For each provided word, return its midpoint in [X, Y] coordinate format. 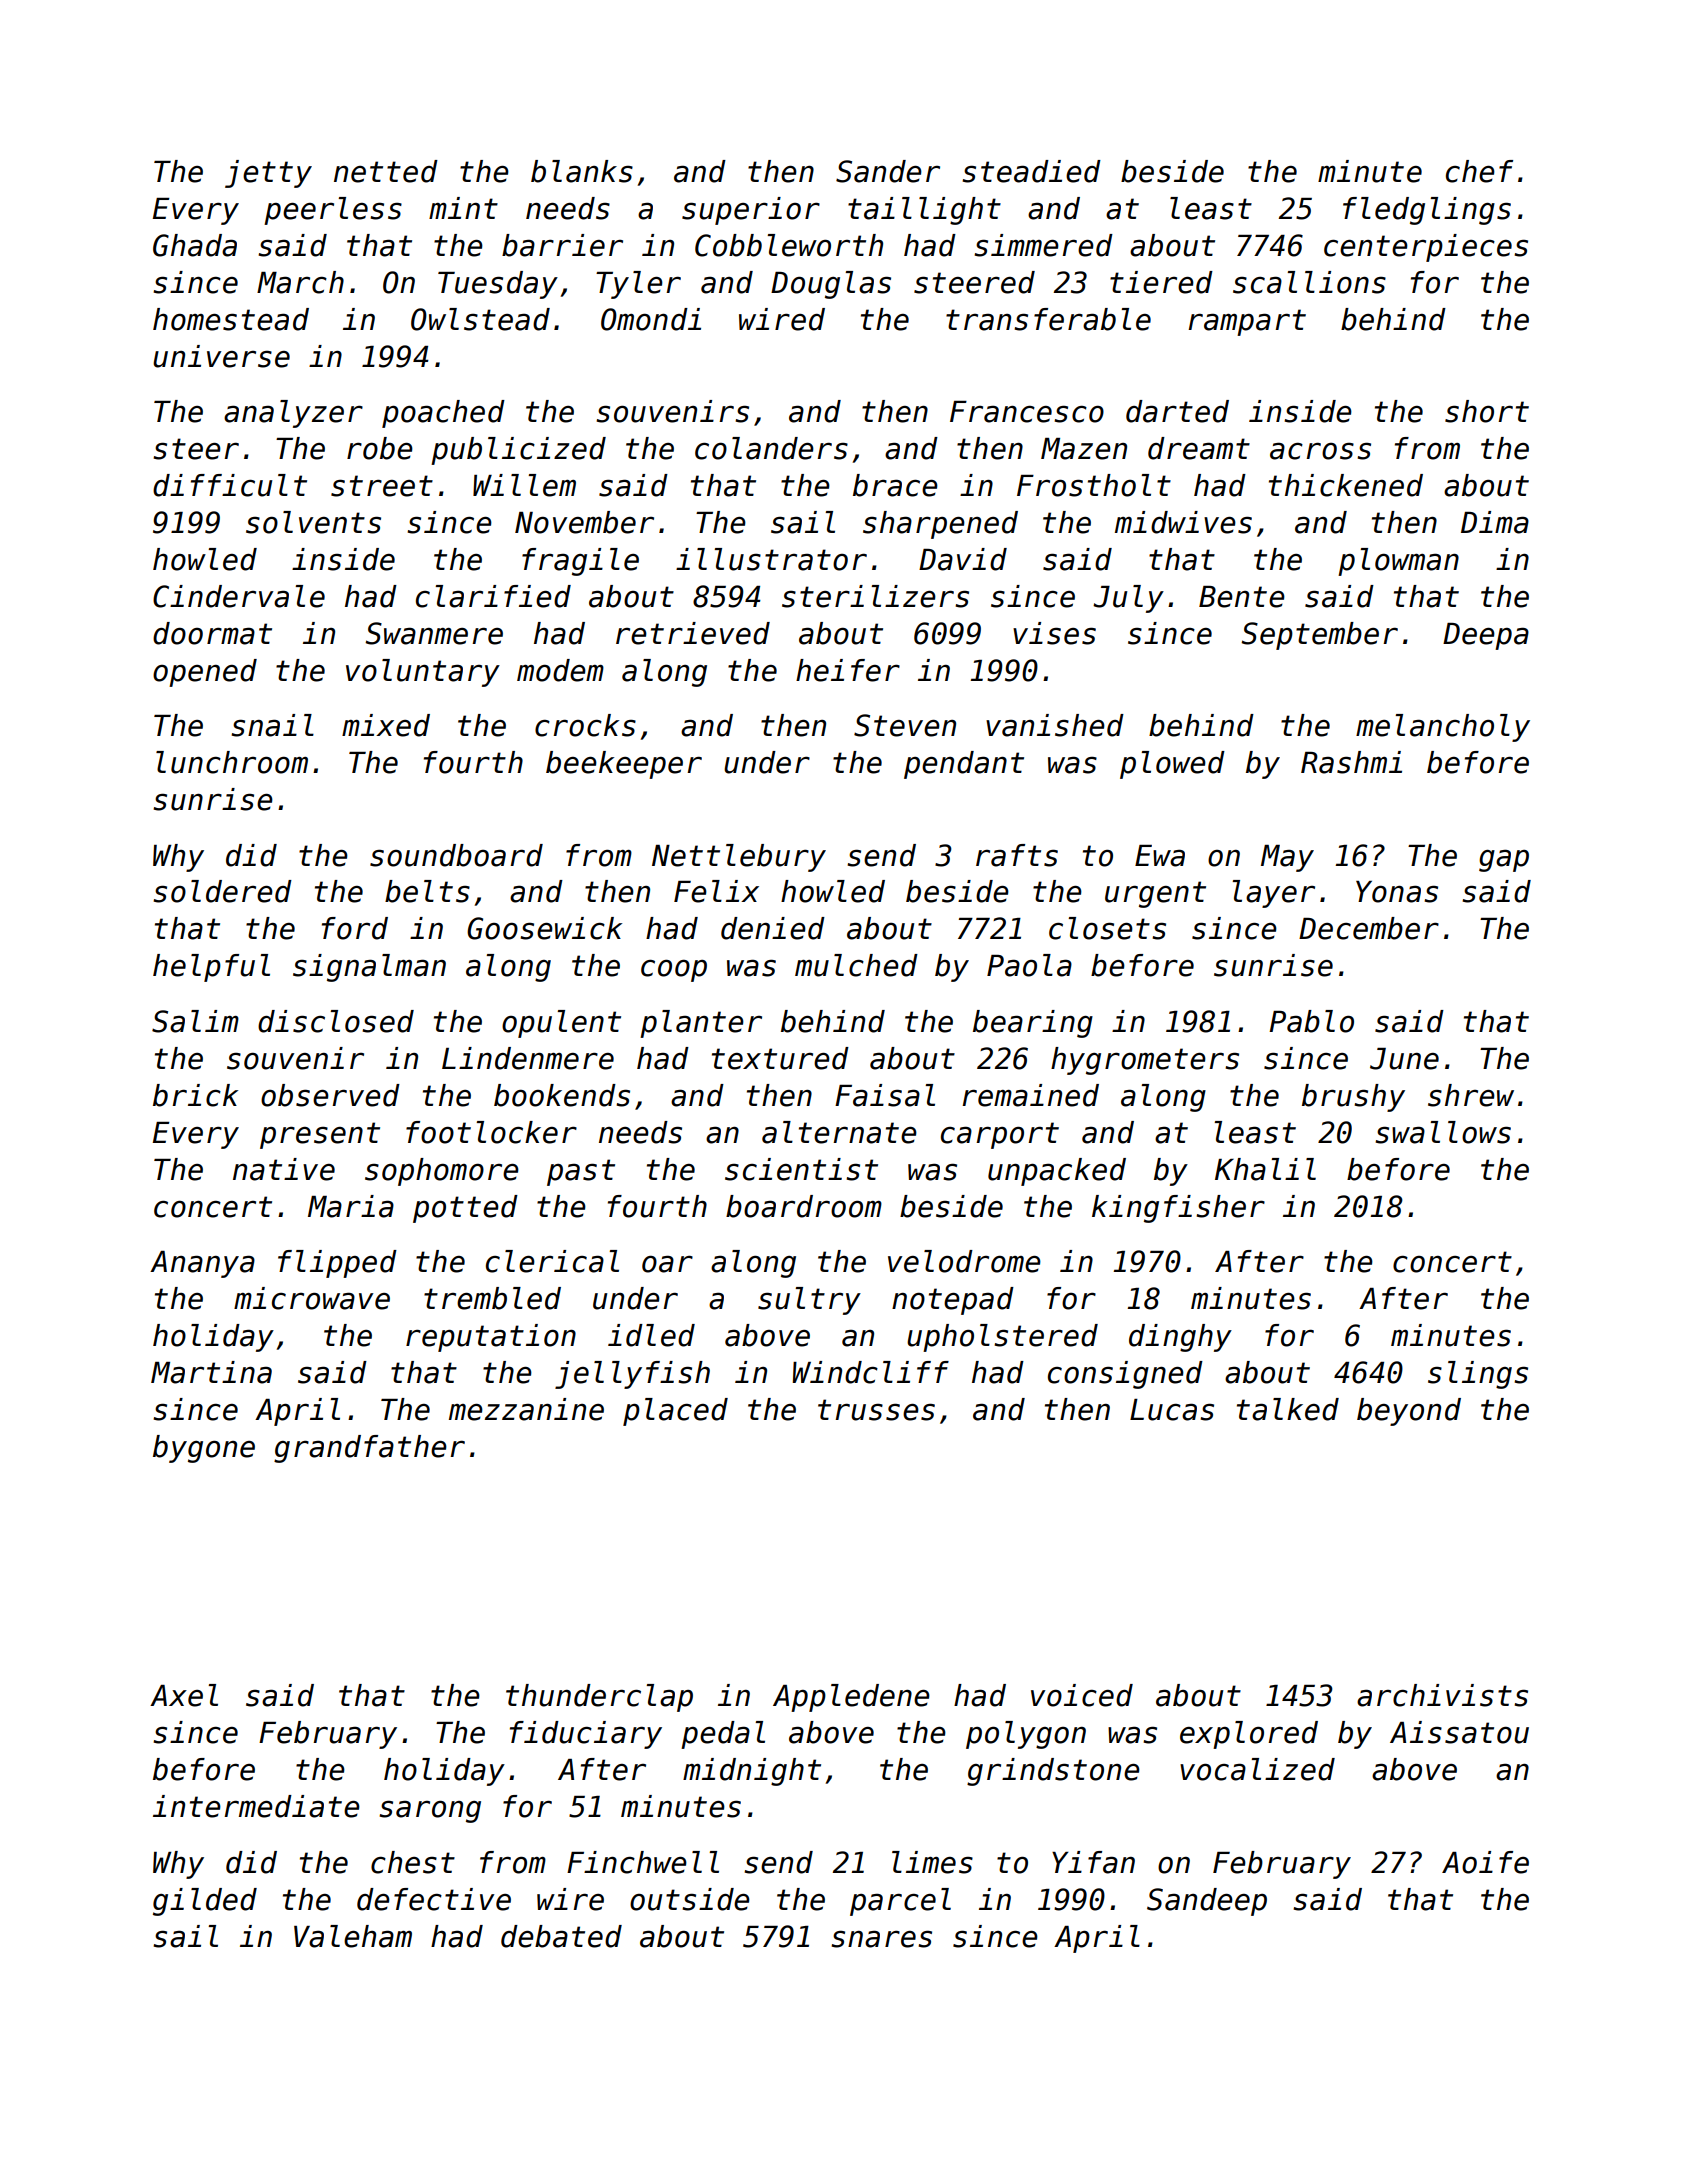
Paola [1029, 965]
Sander [888, 171]
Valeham [353, 1936]
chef [1479, 171]
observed [330, 1095]
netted [386, 171]
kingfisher [1178, 1209]
